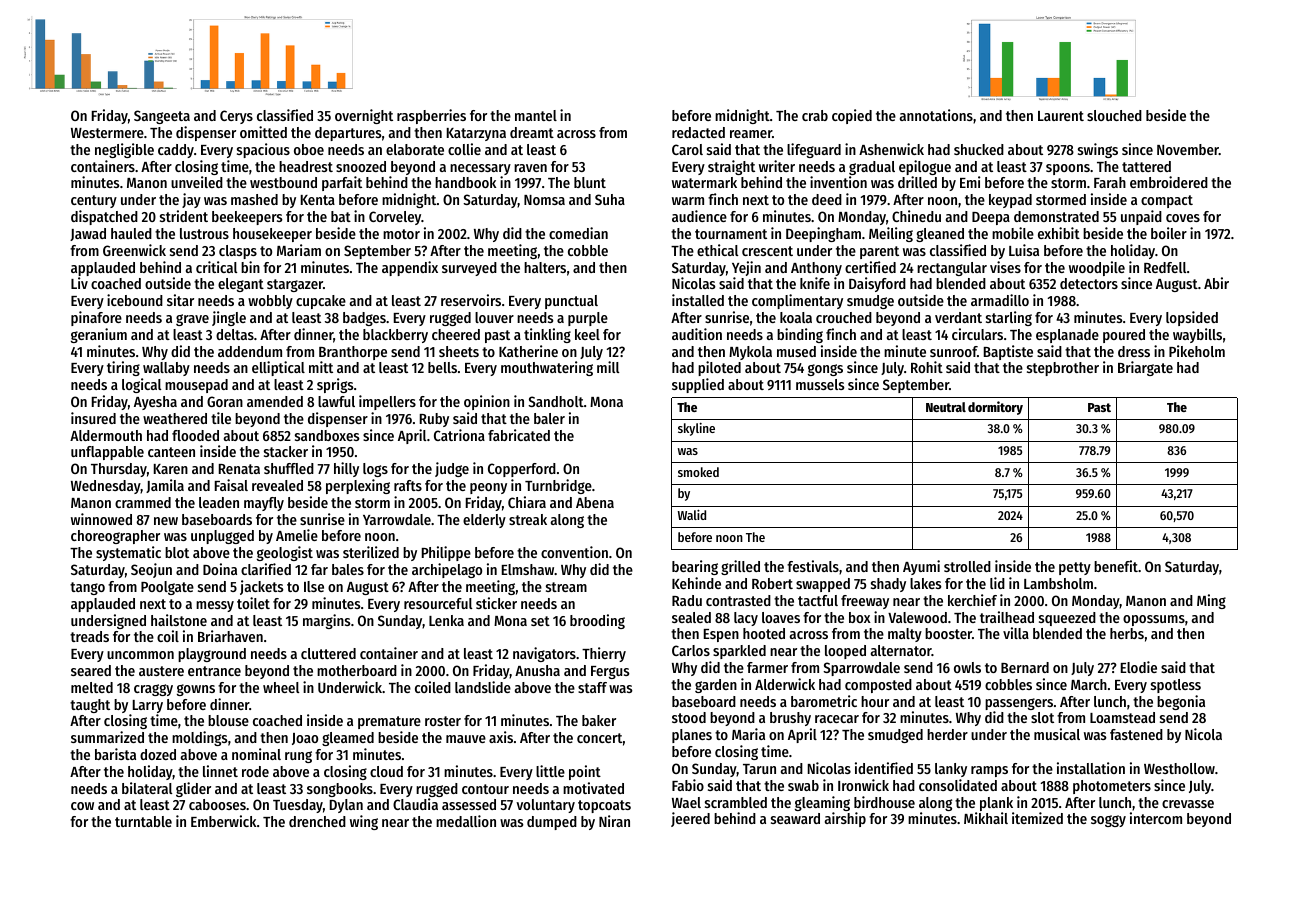  I want to click on dumped, so click(552, 823).
